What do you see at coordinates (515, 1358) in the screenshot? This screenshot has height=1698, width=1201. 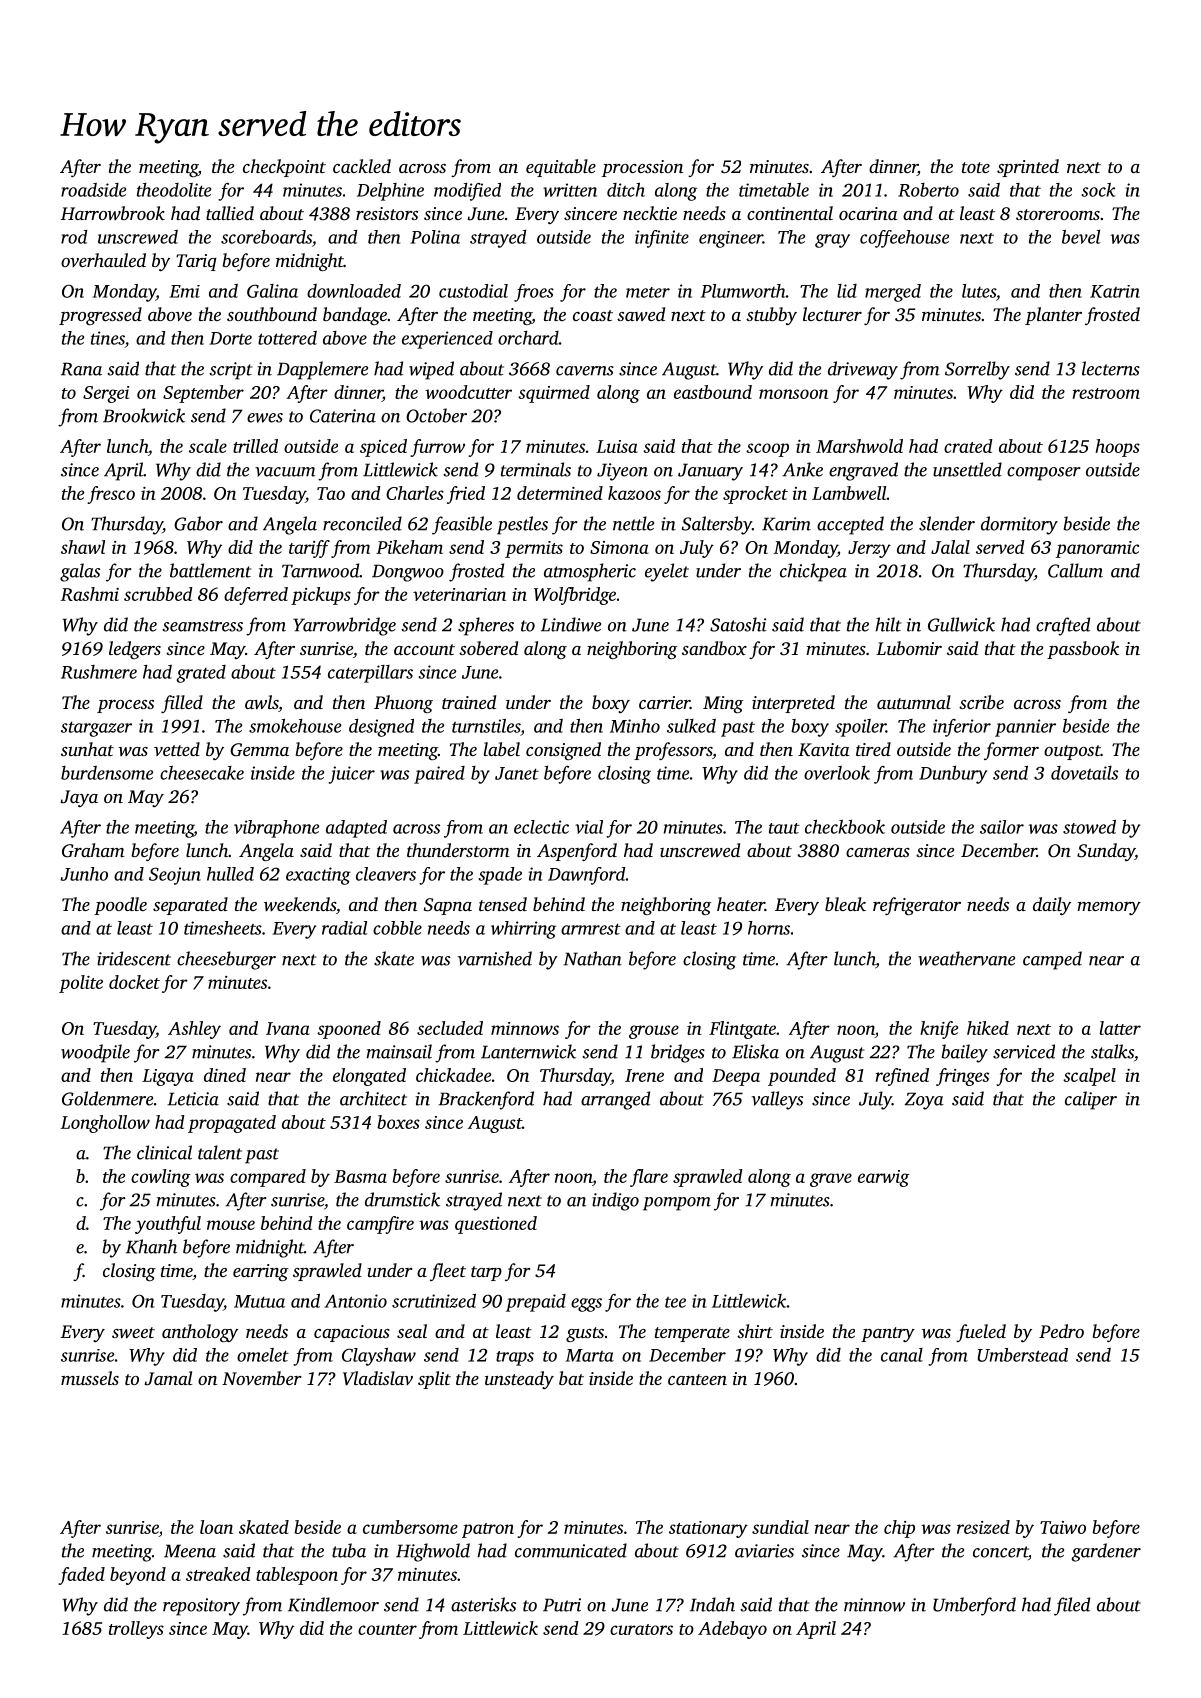 I see `traps` at bounding box center [515, 1358].
